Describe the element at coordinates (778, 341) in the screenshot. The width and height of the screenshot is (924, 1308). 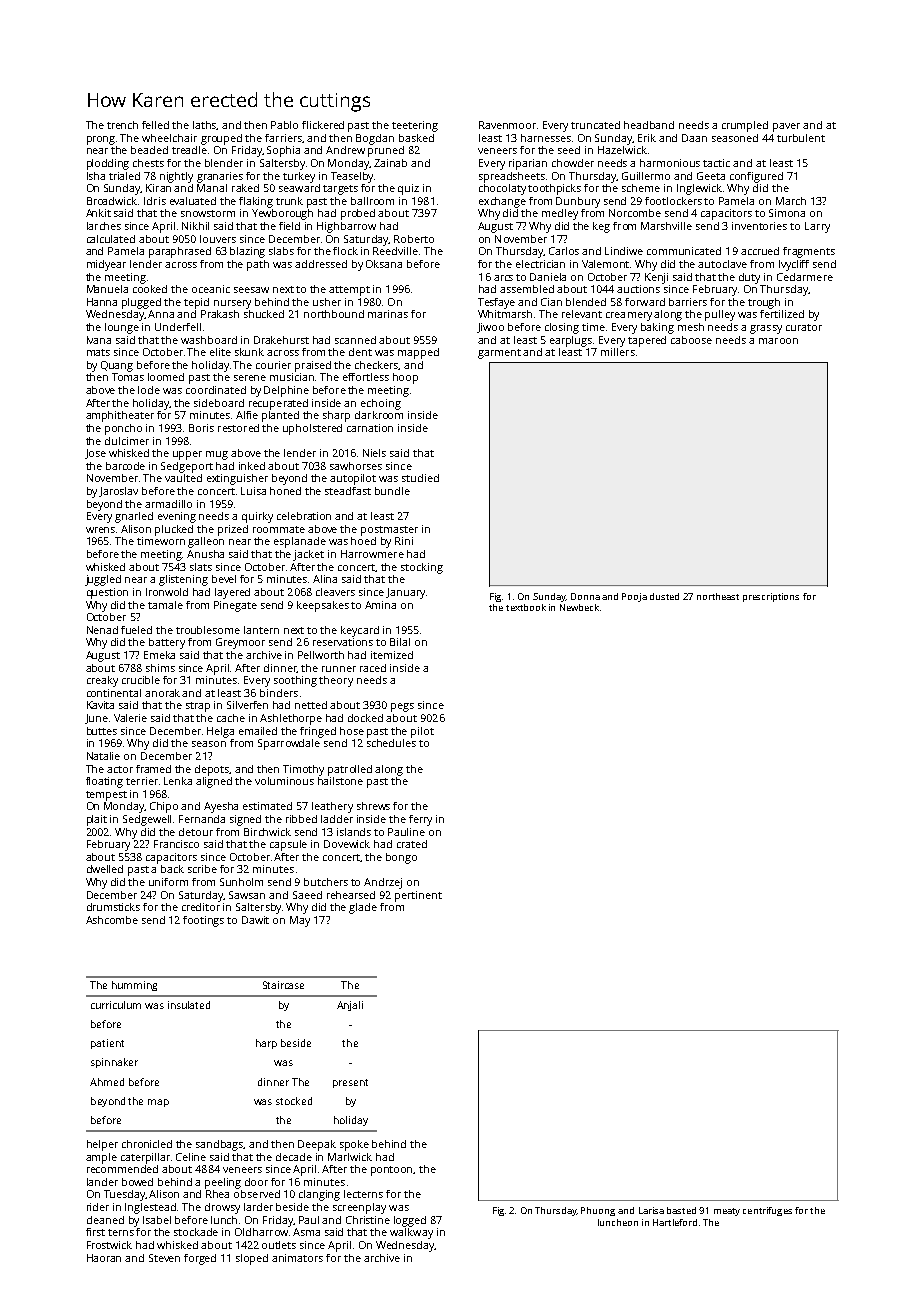
I see `maroon` at that location.
